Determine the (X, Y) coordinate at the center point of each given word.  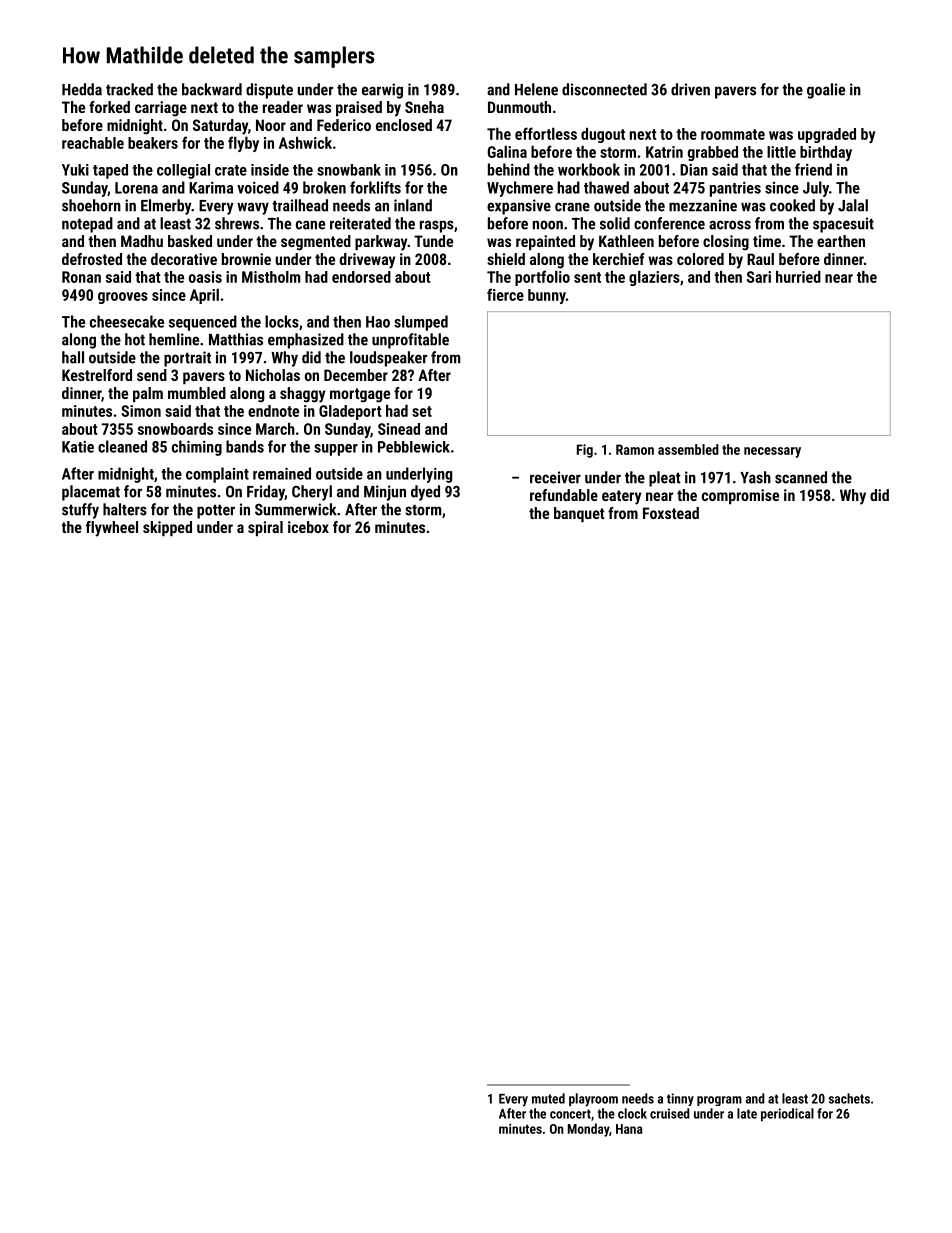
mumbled (197, 393)
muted (548, 1098)
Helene (536, 89)
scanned (801, 477)
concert (570, 1114)
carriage (161, 109)
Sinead (399, 429)
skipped (167, 528)
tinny (680, 1099)
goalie (826, 91)
